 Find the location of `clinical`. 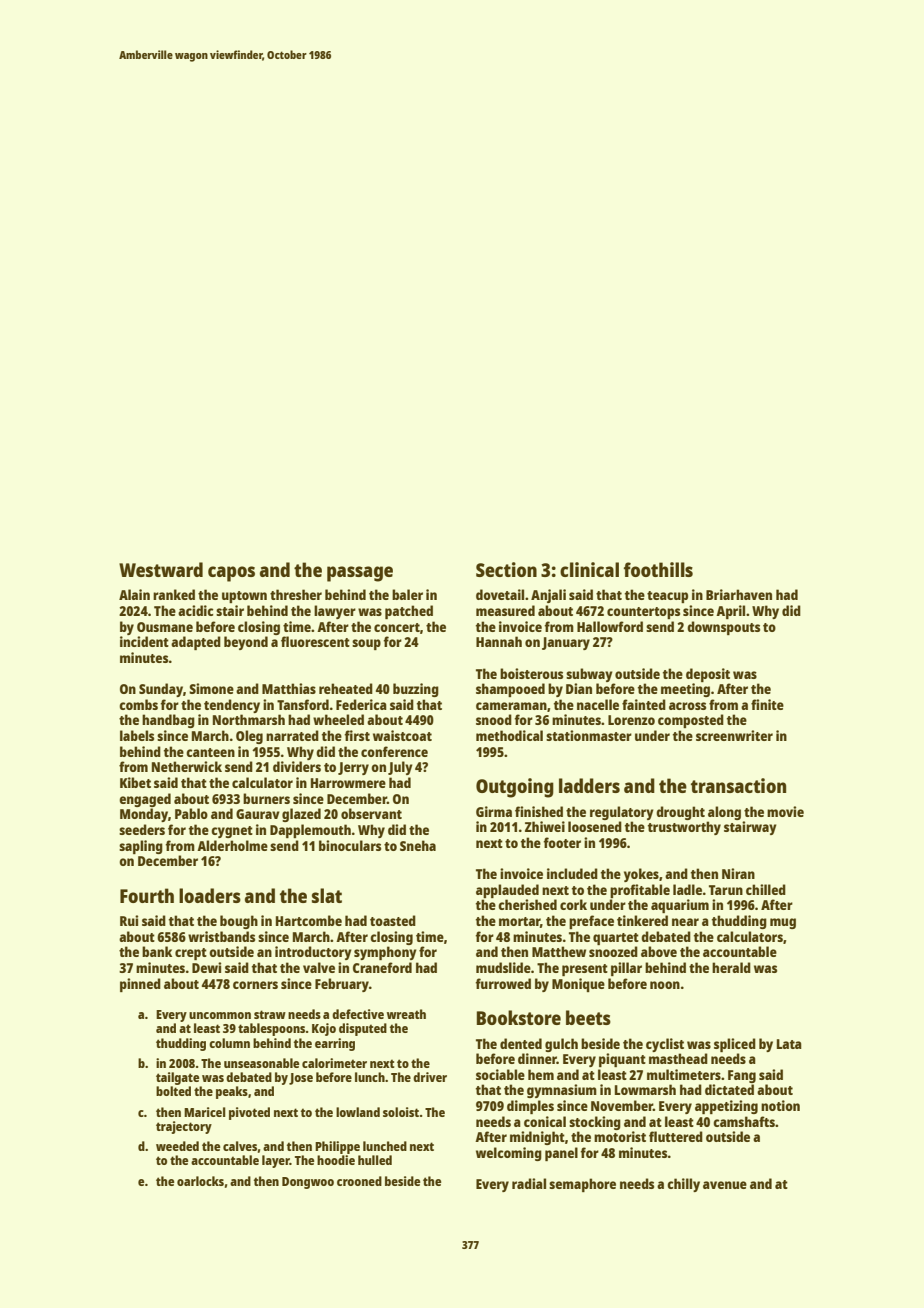

clinical is located at coordinates (589, 569).
